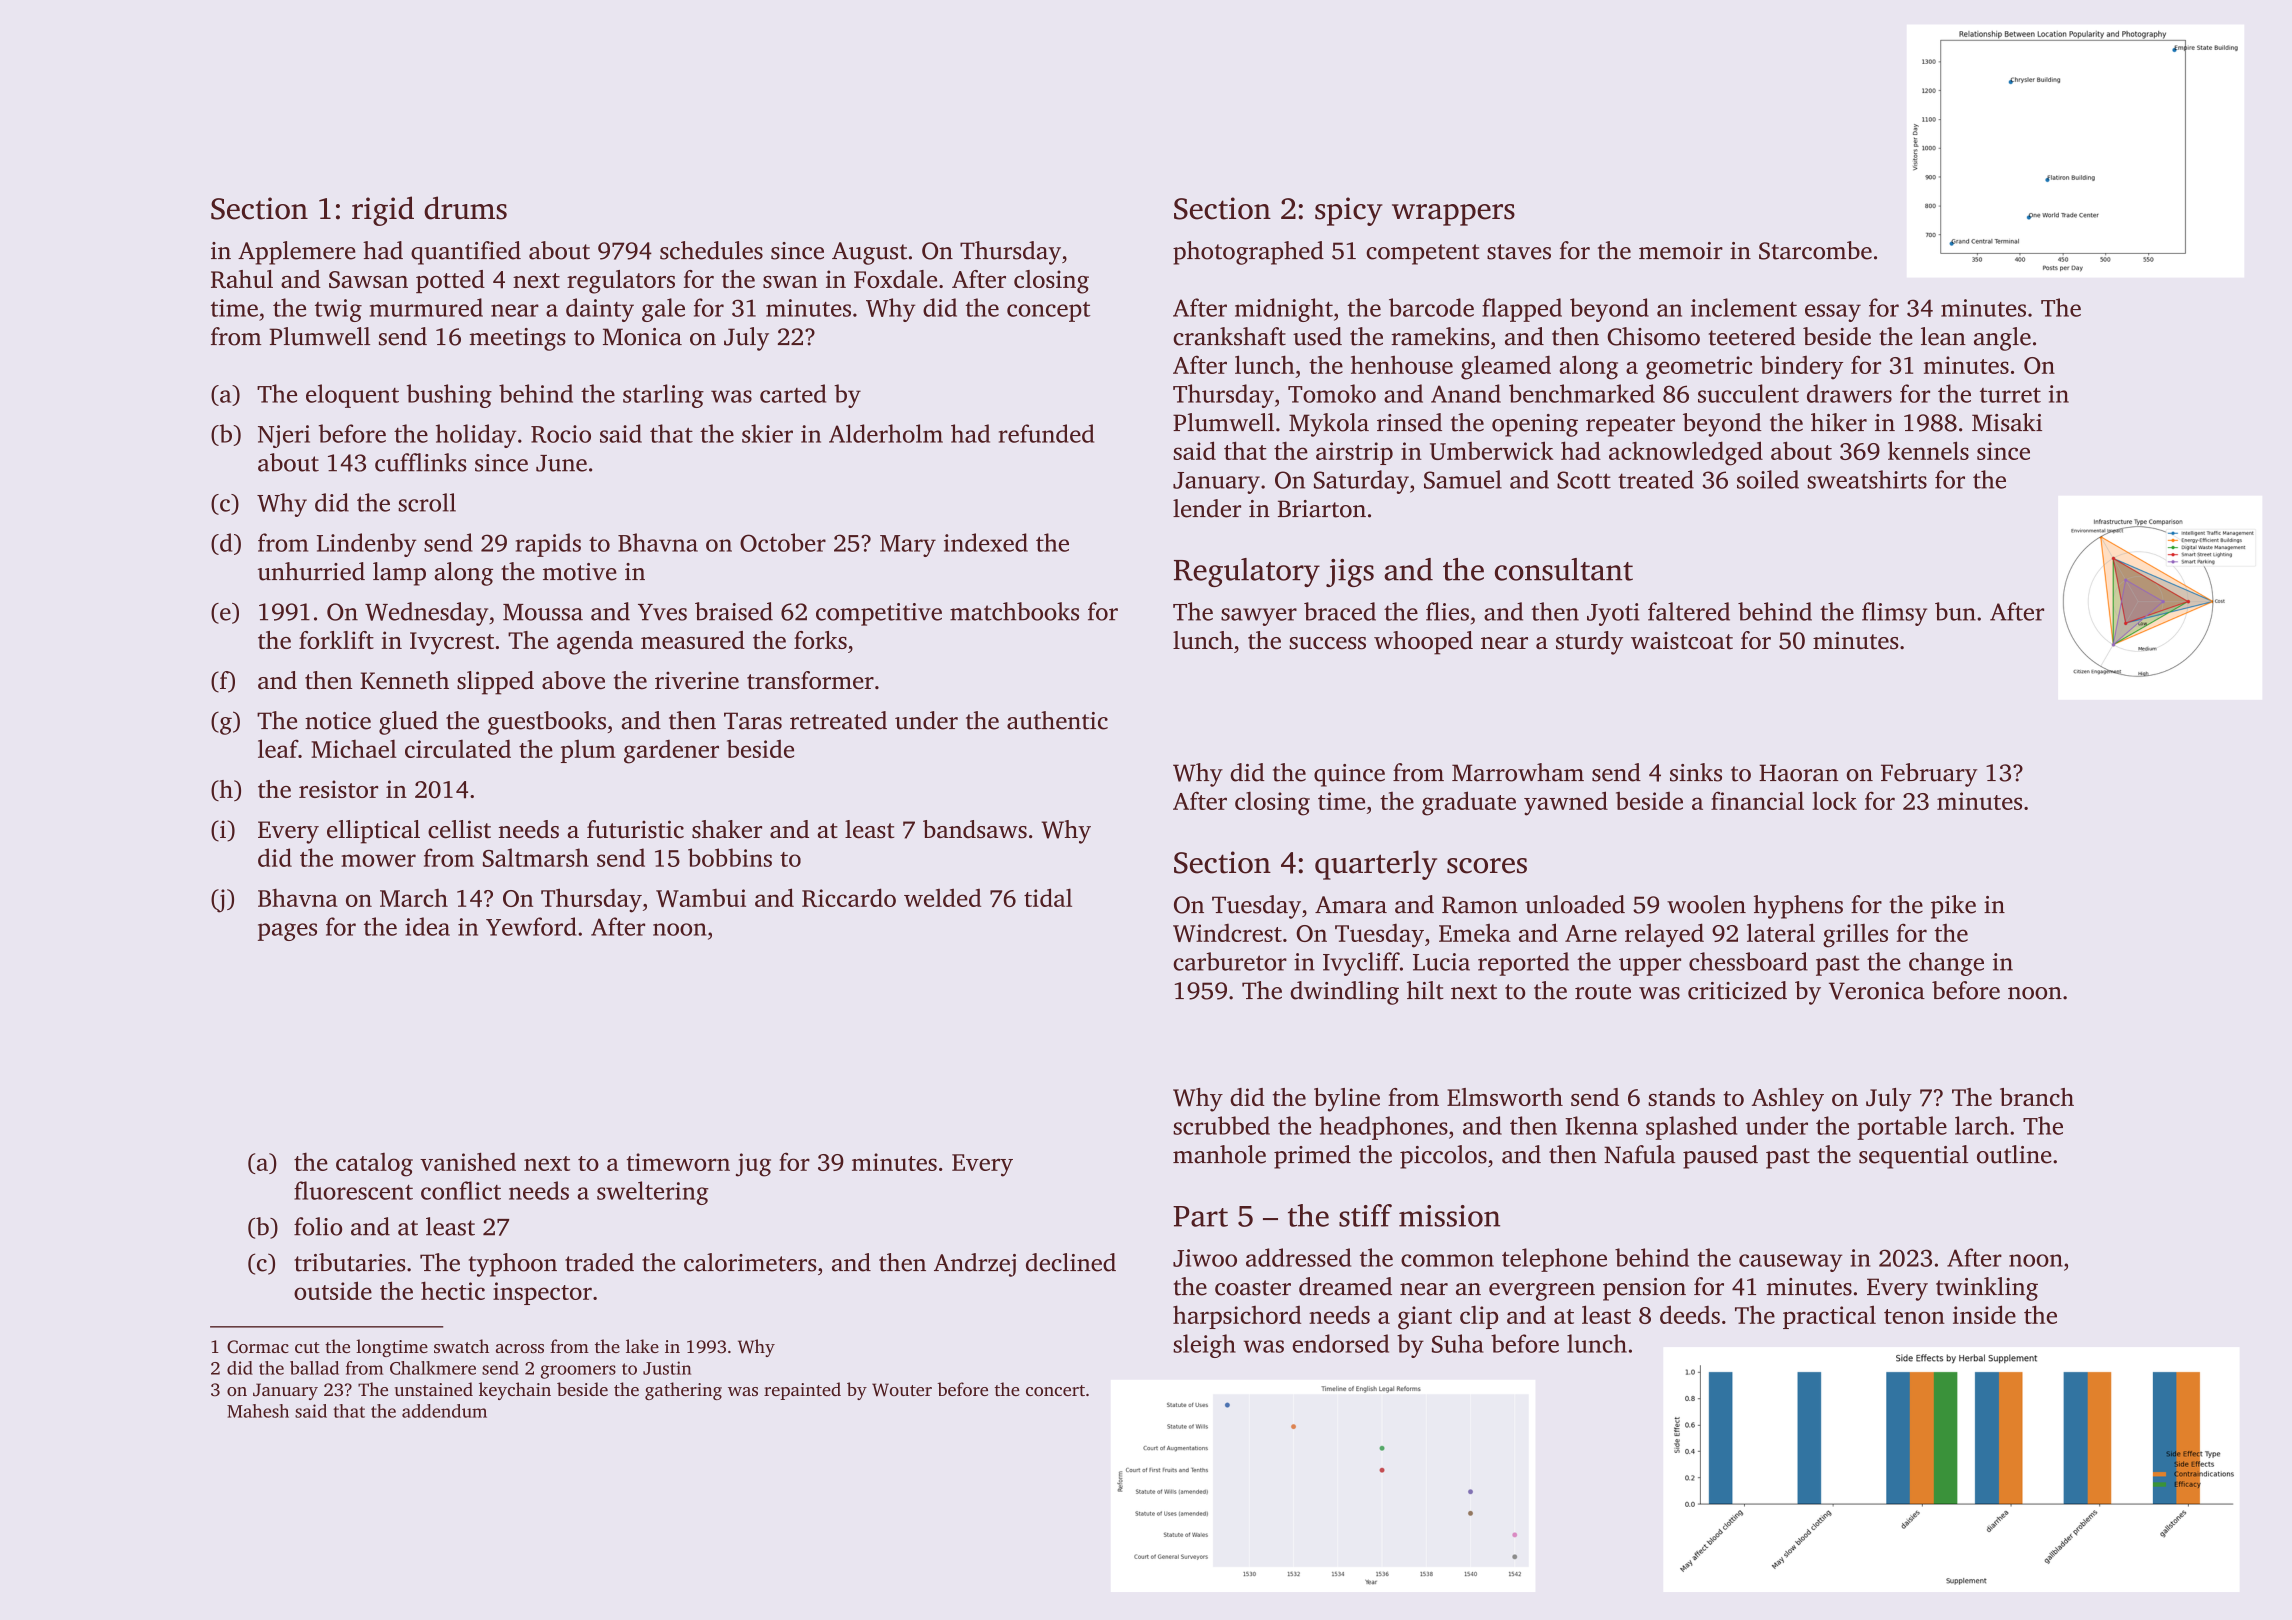 The height and width of the document is (1620, 2292). Describe the element at coordinates (427, 926) in the document. I see `idea` at that location.
